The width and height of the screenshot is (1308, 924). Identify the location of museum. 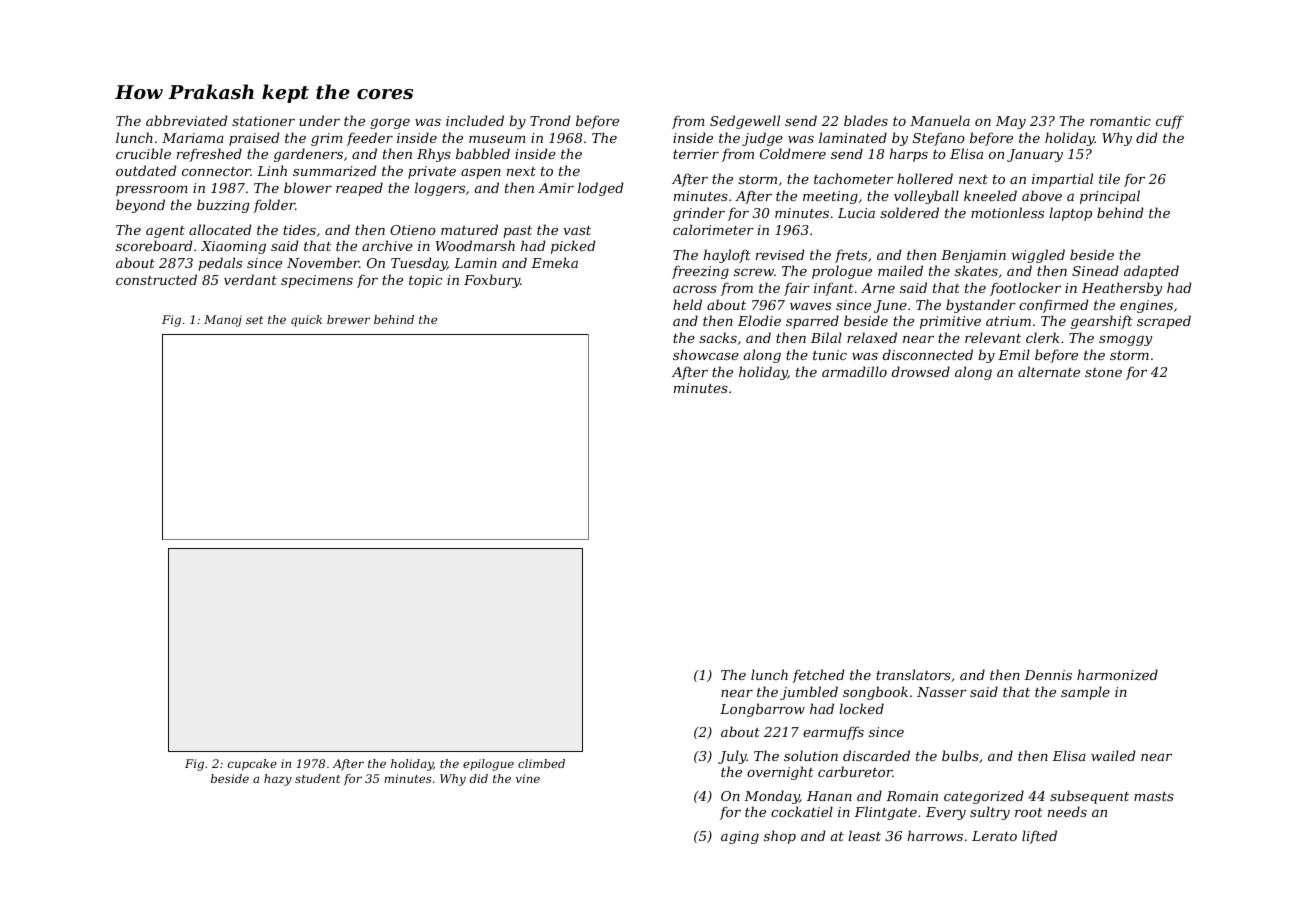
(497, 139).
